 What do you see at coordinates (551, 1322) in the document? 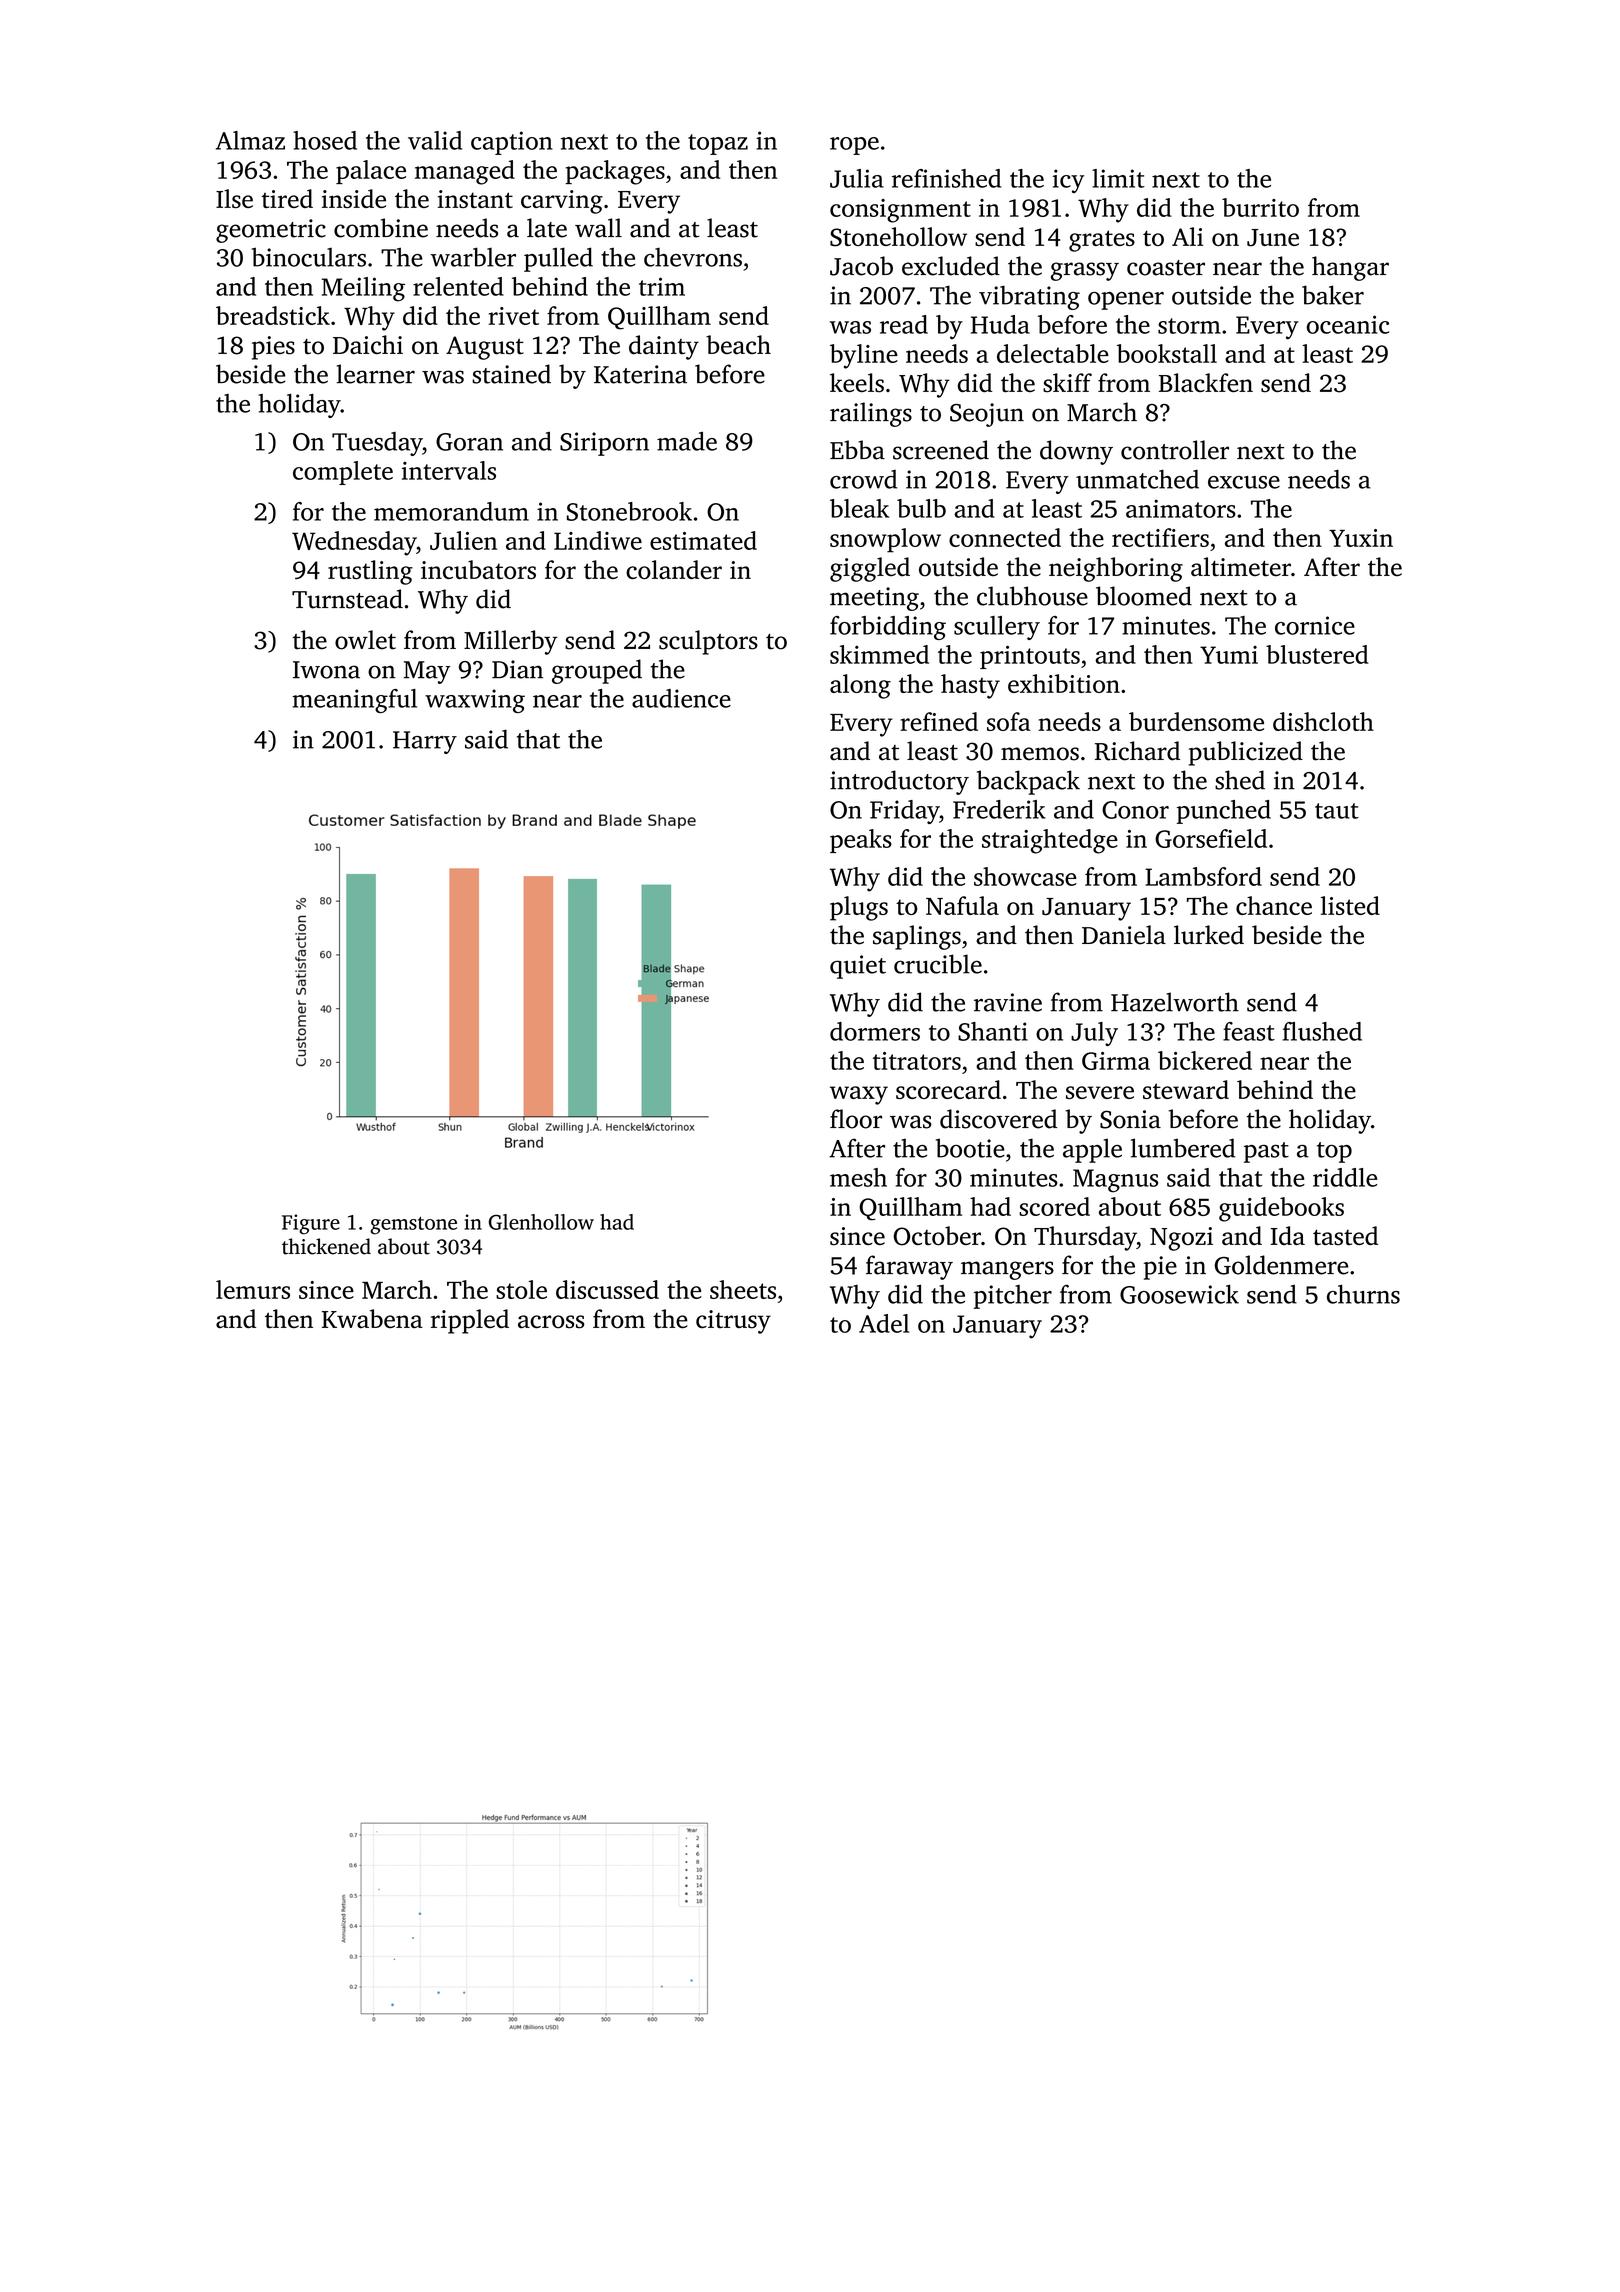
I see `across` at bounding box center [551, 1322].
